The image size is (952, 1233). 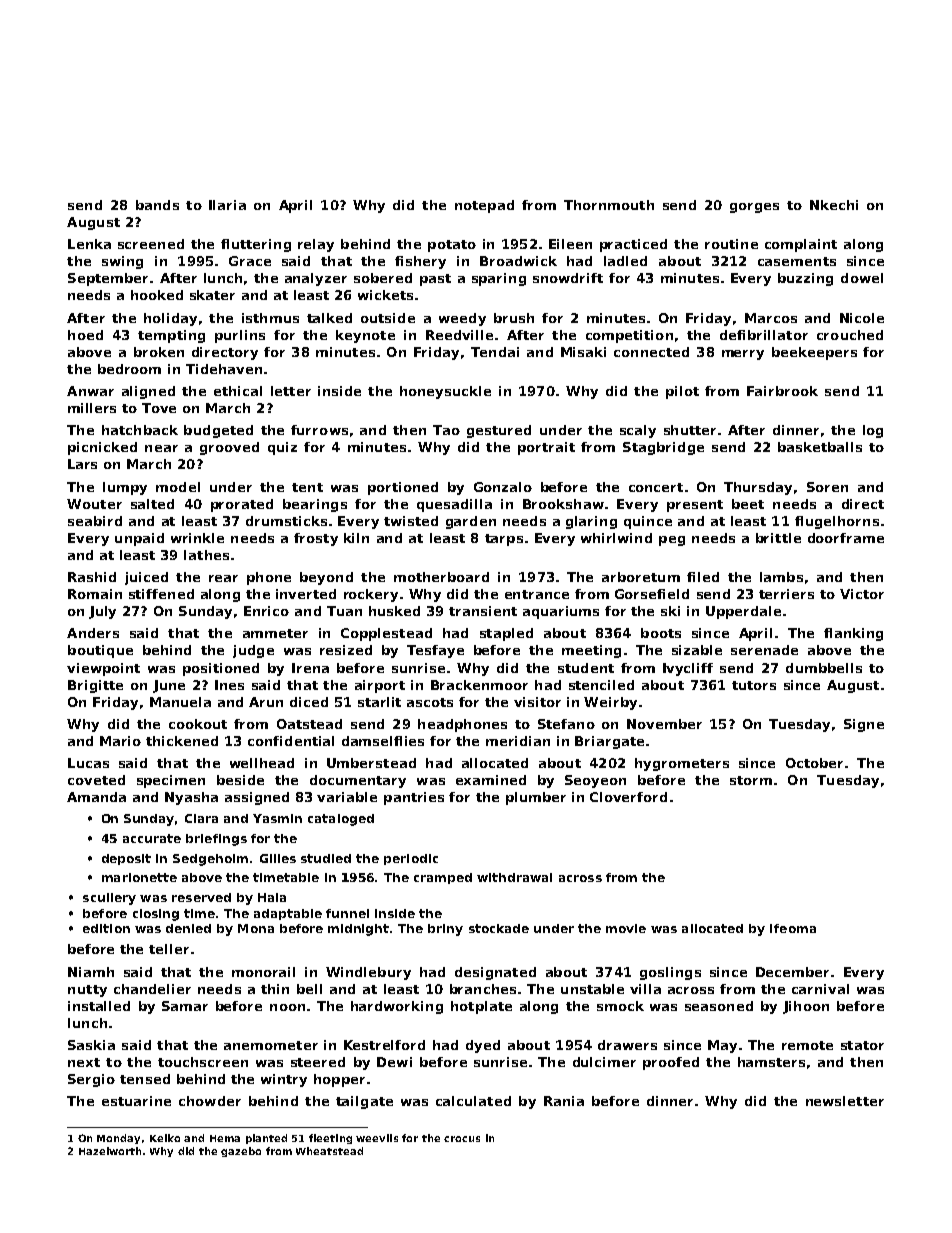 I want to click on notepad, so click(x=484, y=206).
